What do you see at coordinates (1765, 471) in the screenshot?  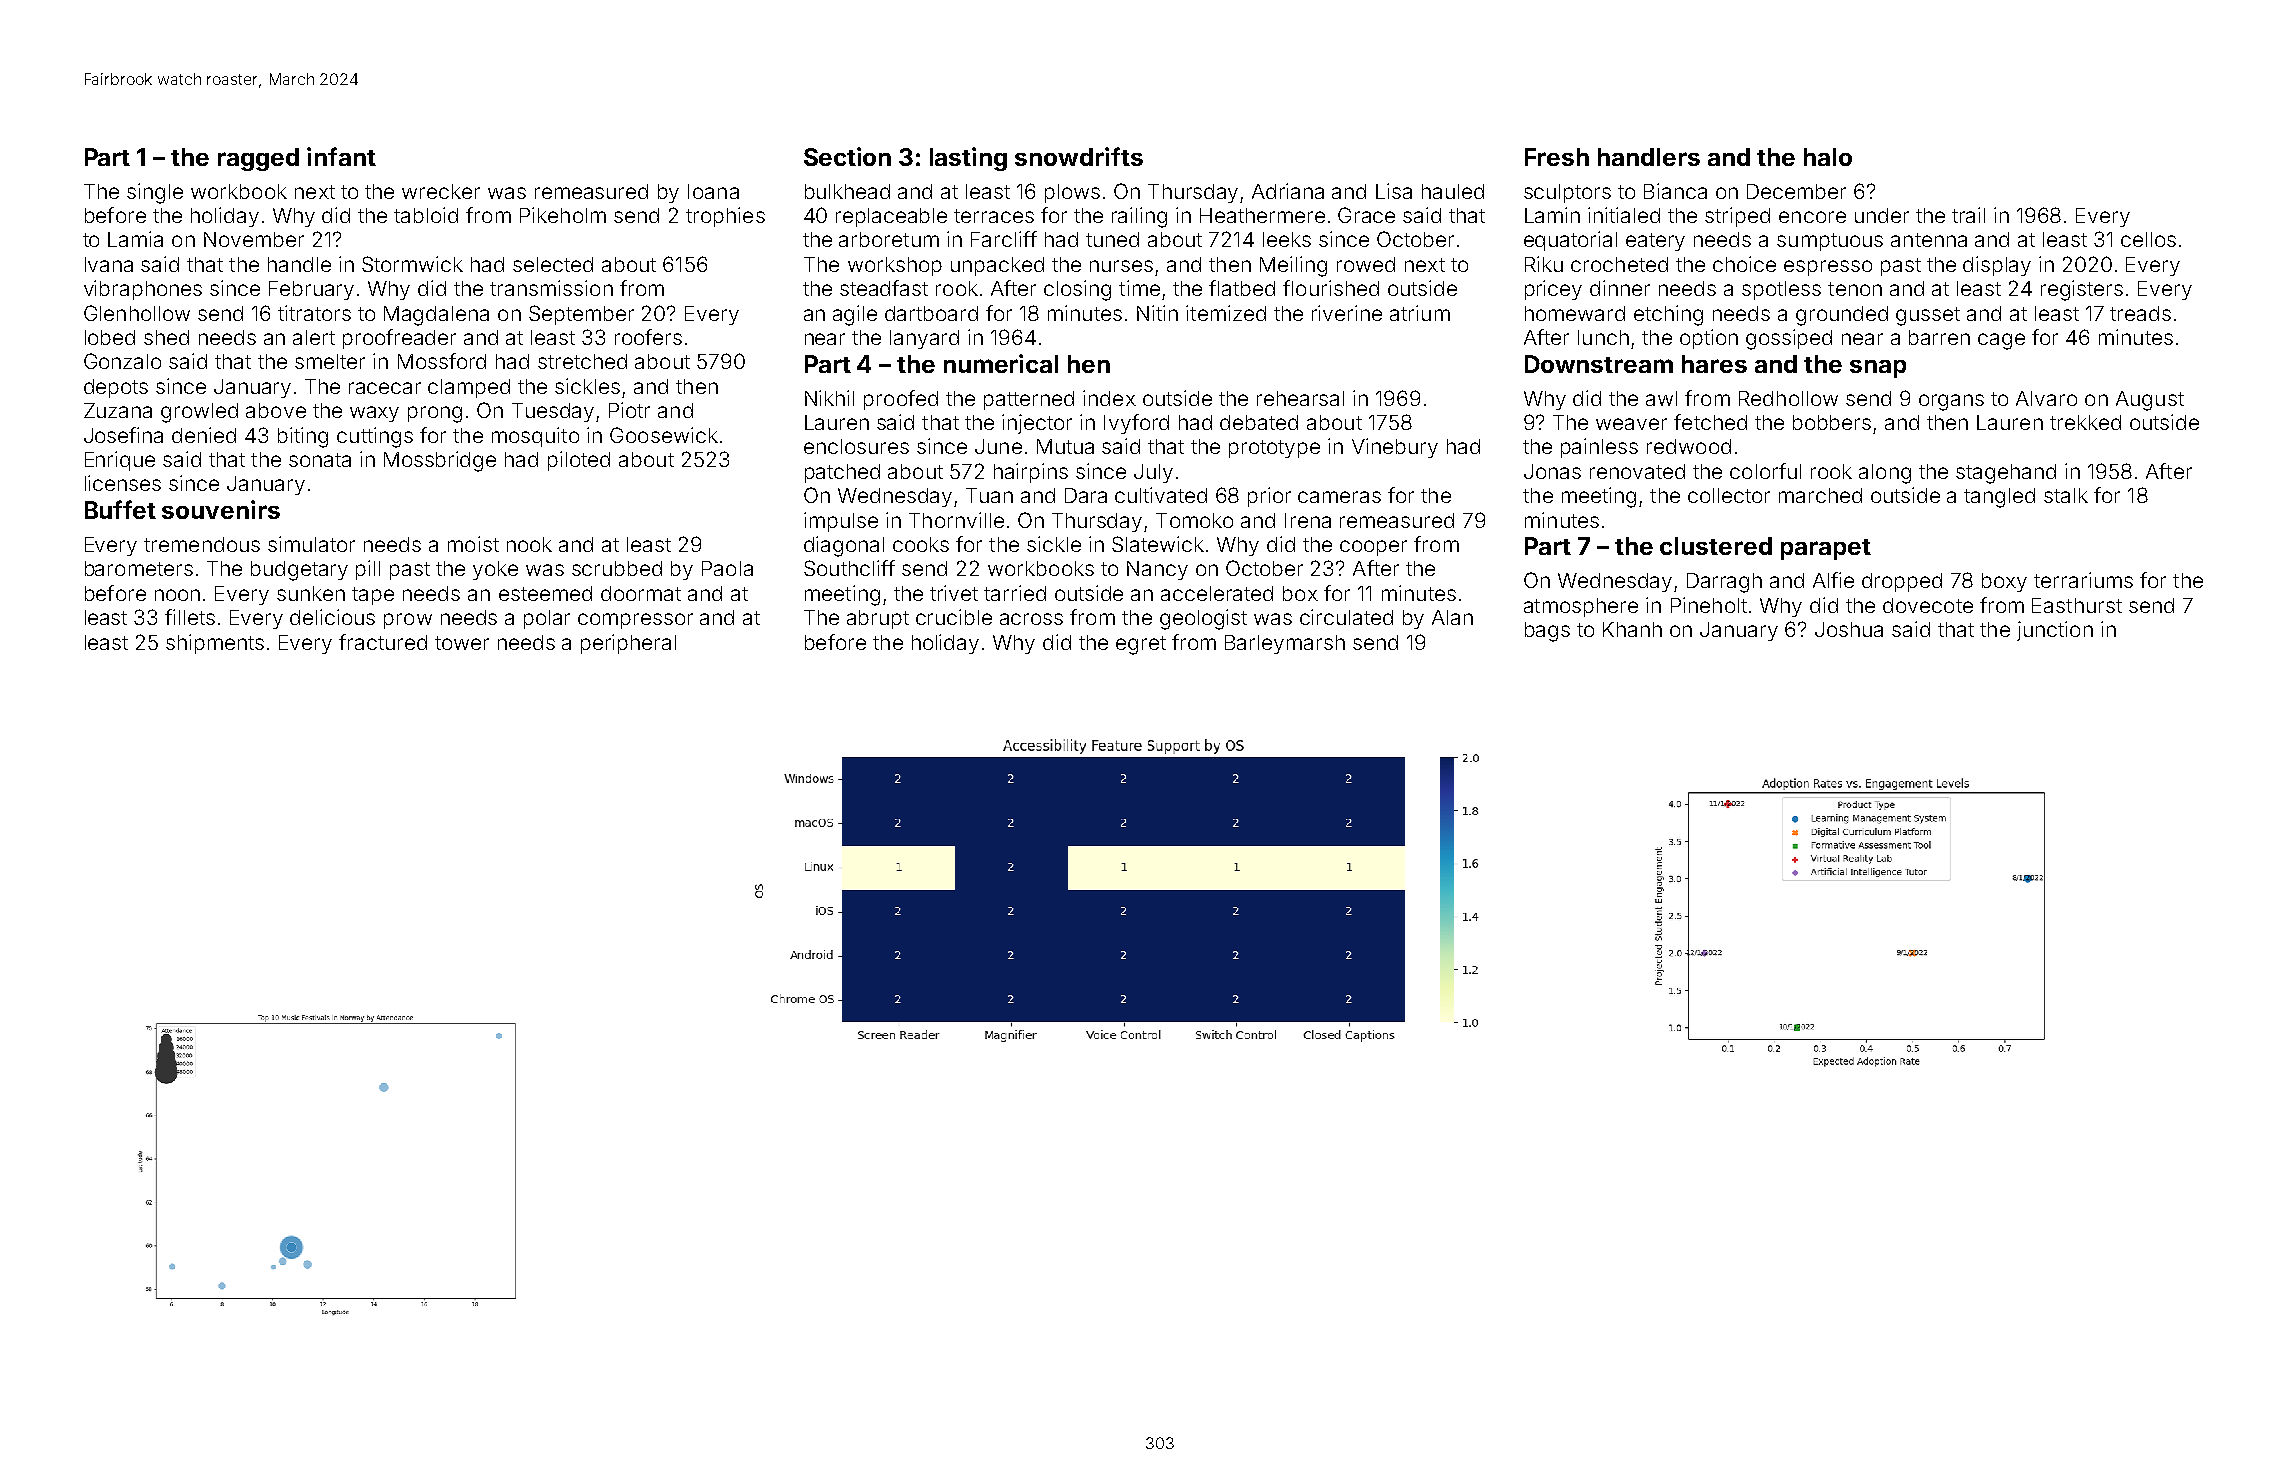 I see `colorful` at bounding box center [1765, 471].
